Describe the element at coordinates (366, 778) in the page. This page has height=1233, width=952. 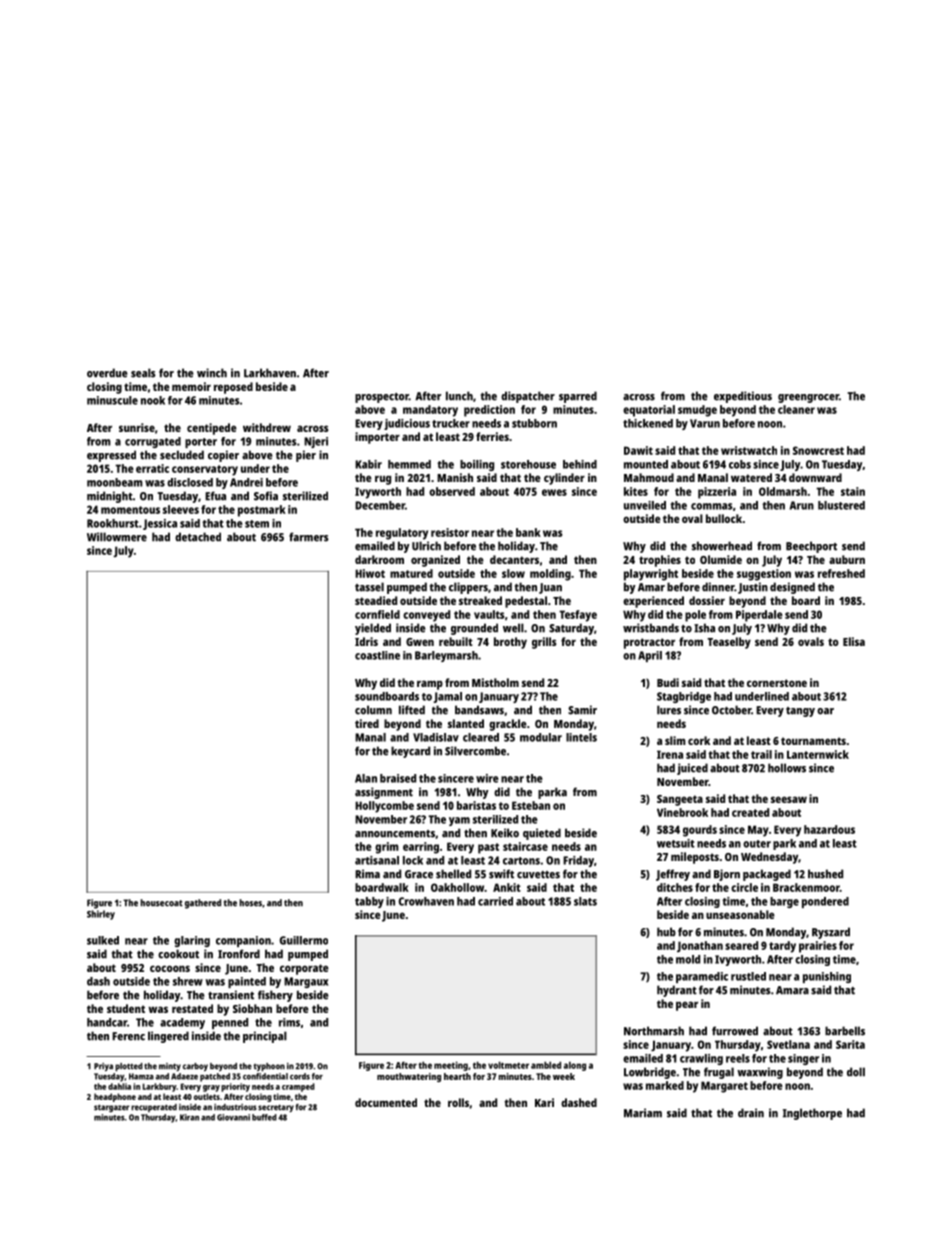
I see `Alan` at that location.
